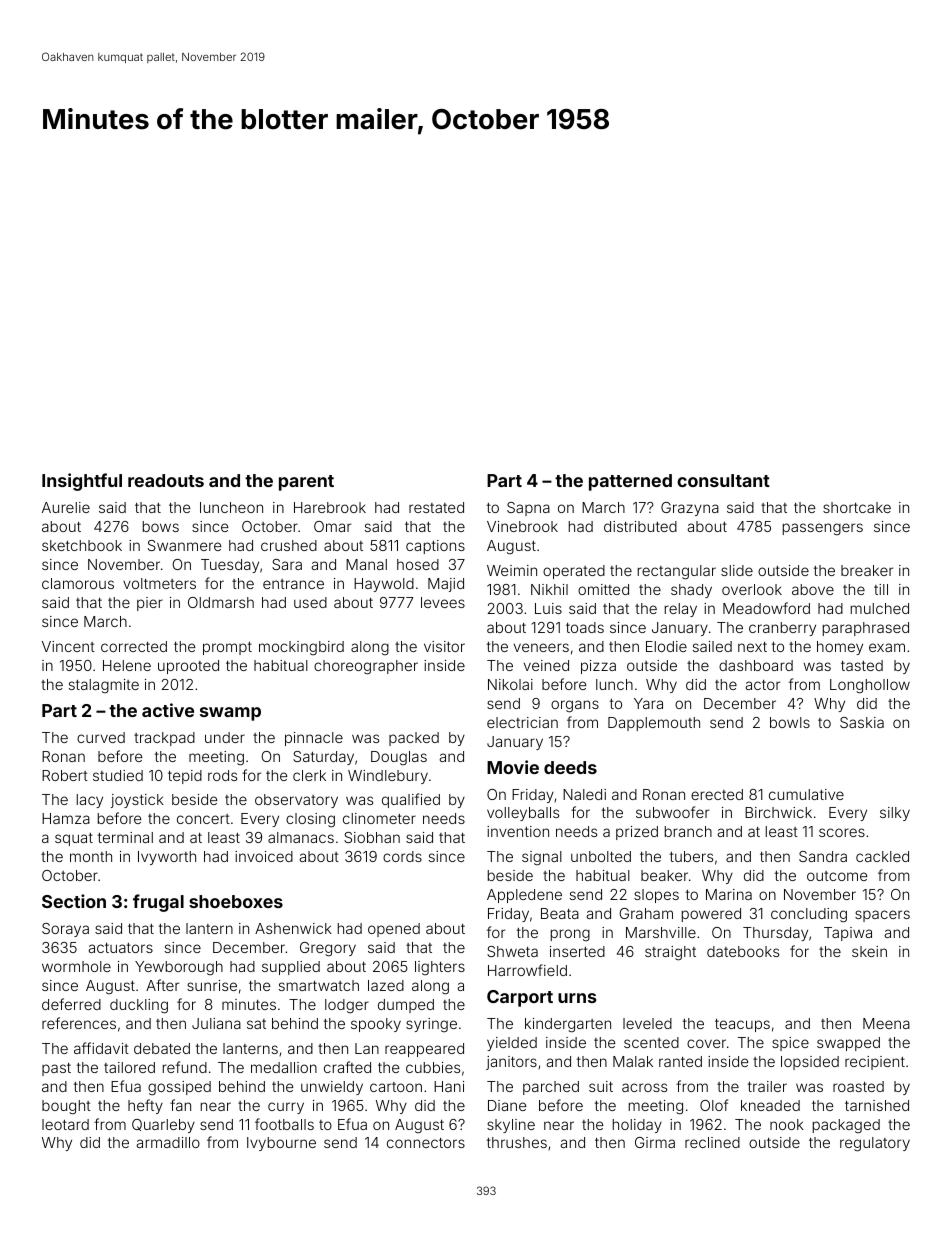  Describe the element at coordinates (630, 482) in the page. I see `patterned` at that location.
